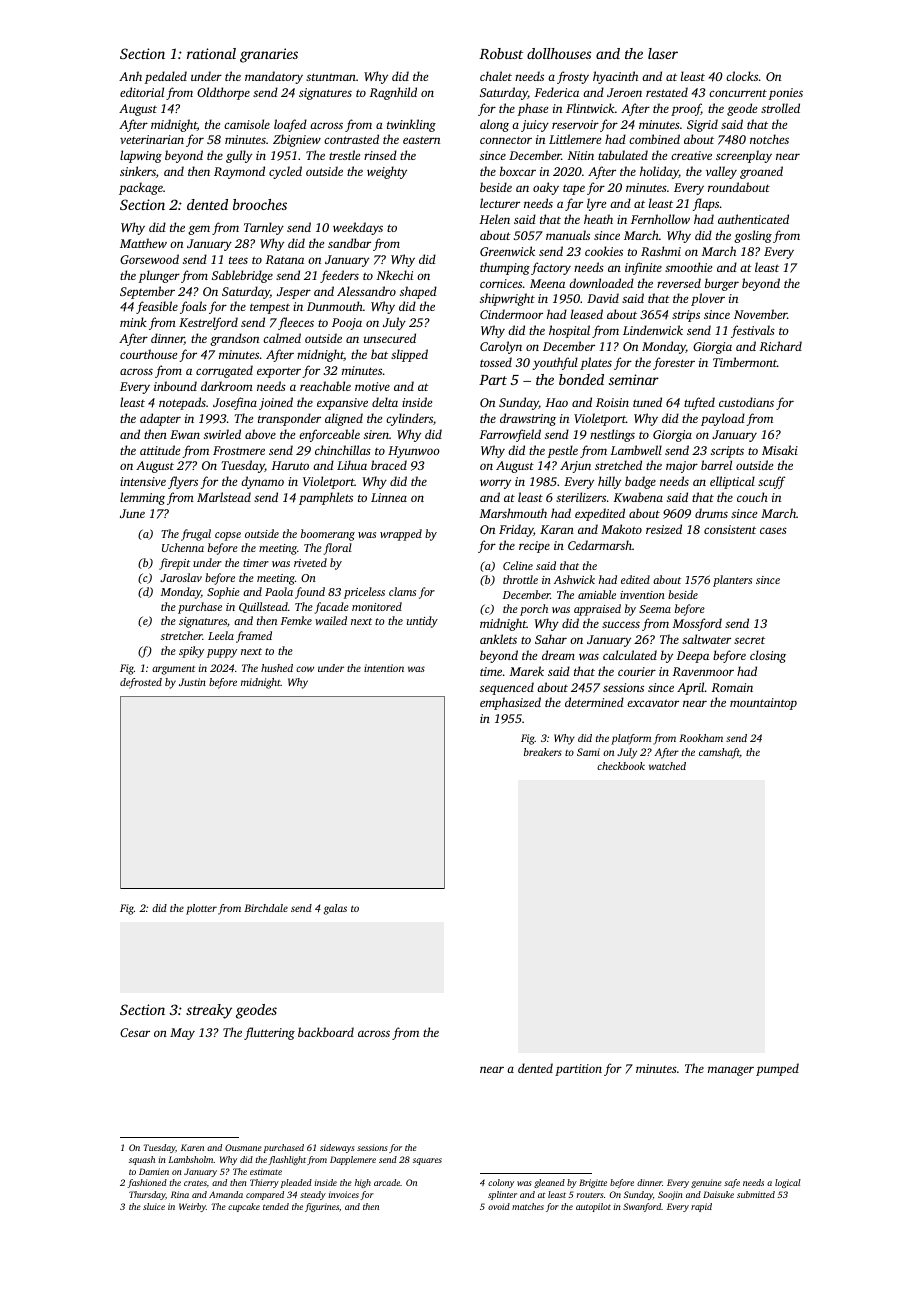 The image size is (924, 1308). I want to click on package, so click(141, 188).
